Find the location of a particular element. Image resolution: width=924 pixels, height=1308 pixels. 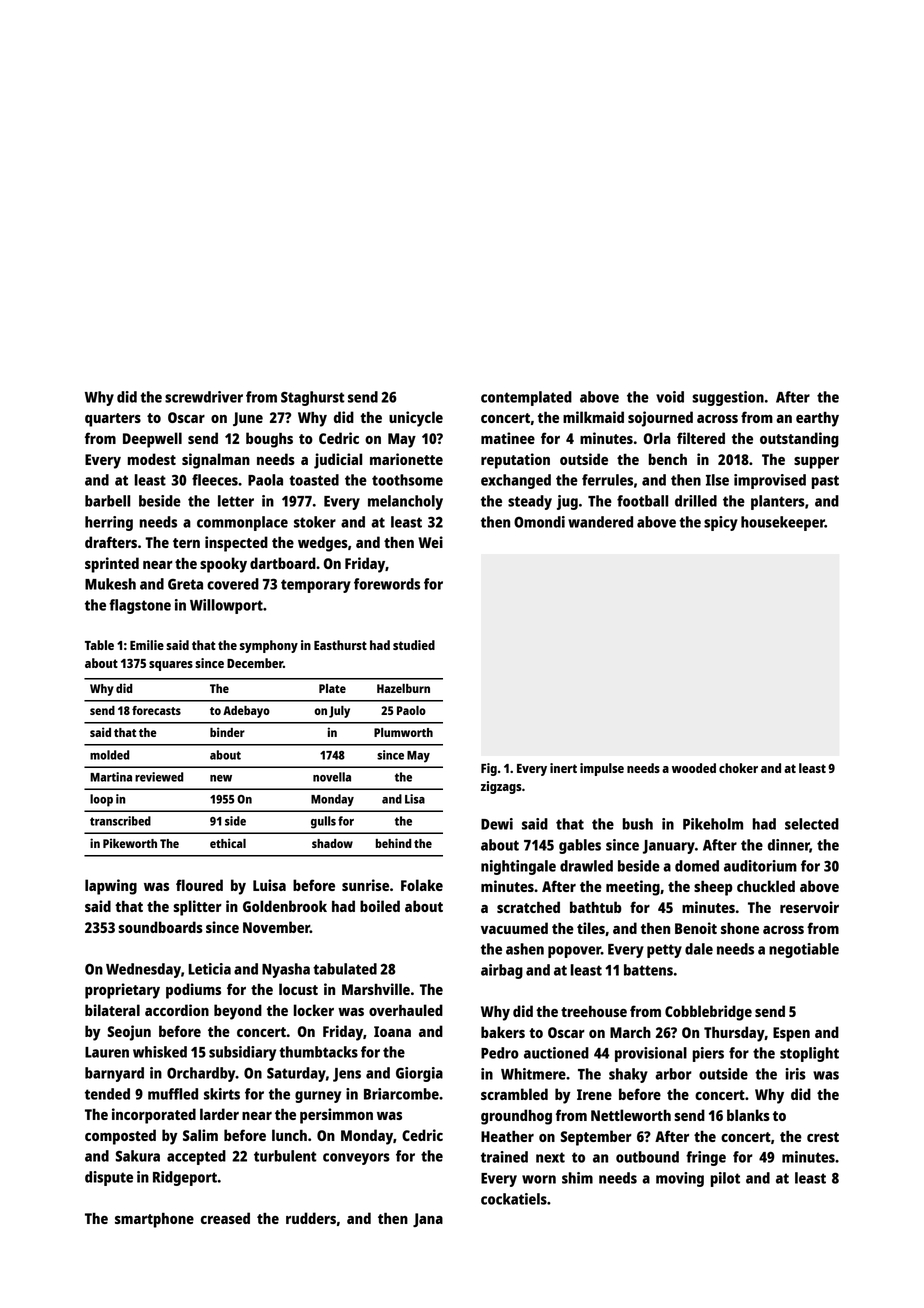

Pikeholm is located at coordinates (713, 824).
